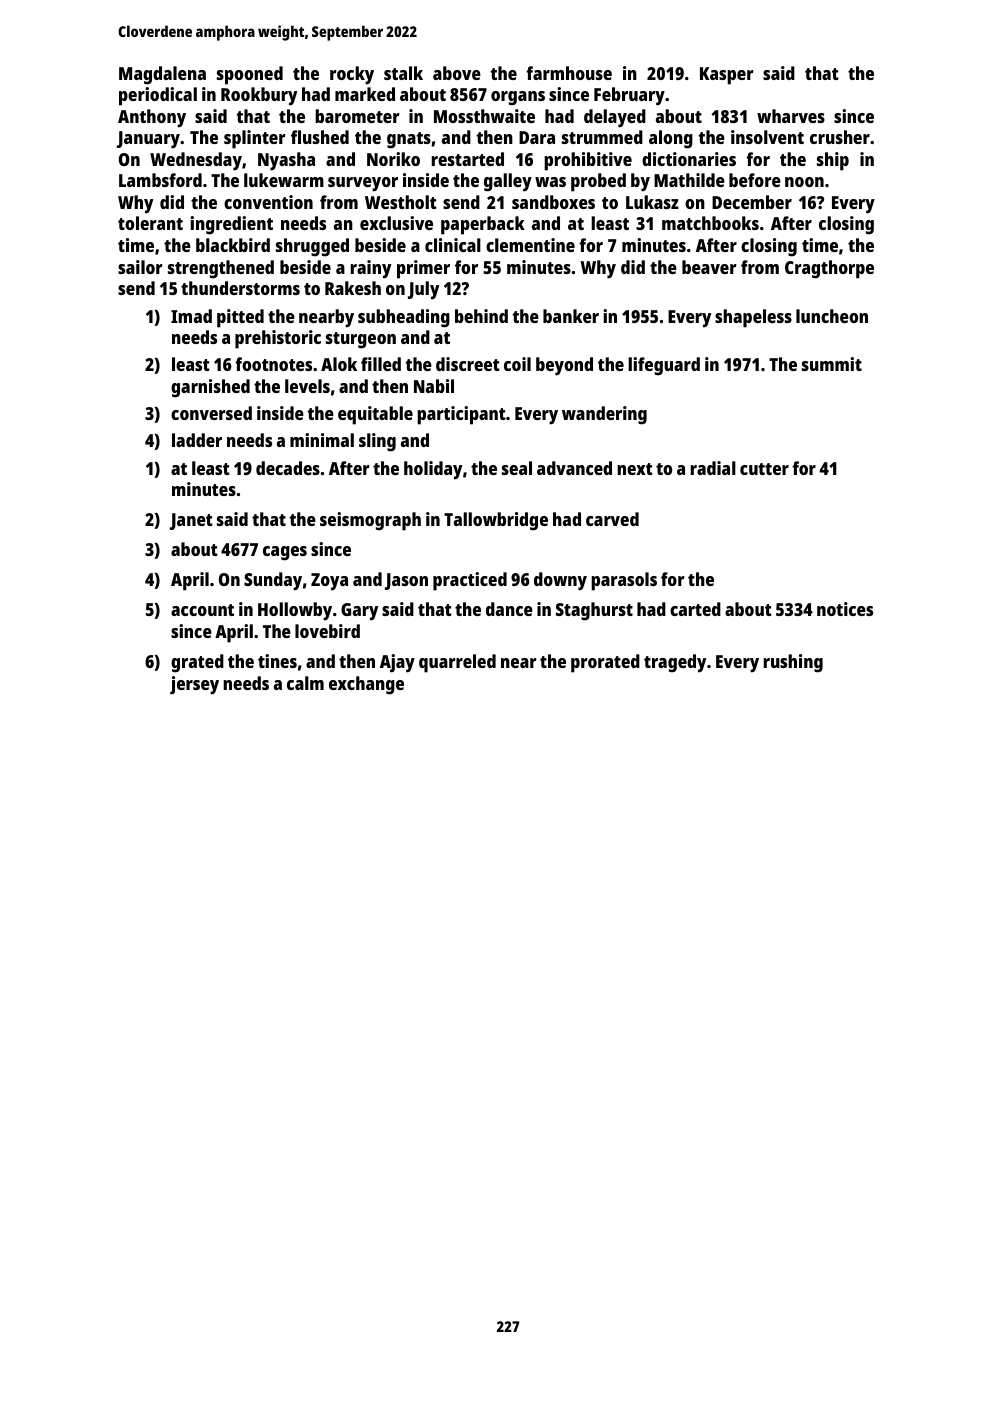 The height and width of the screenshot is (1411, 993). I want to click on Kasper, so click(727, 76).
